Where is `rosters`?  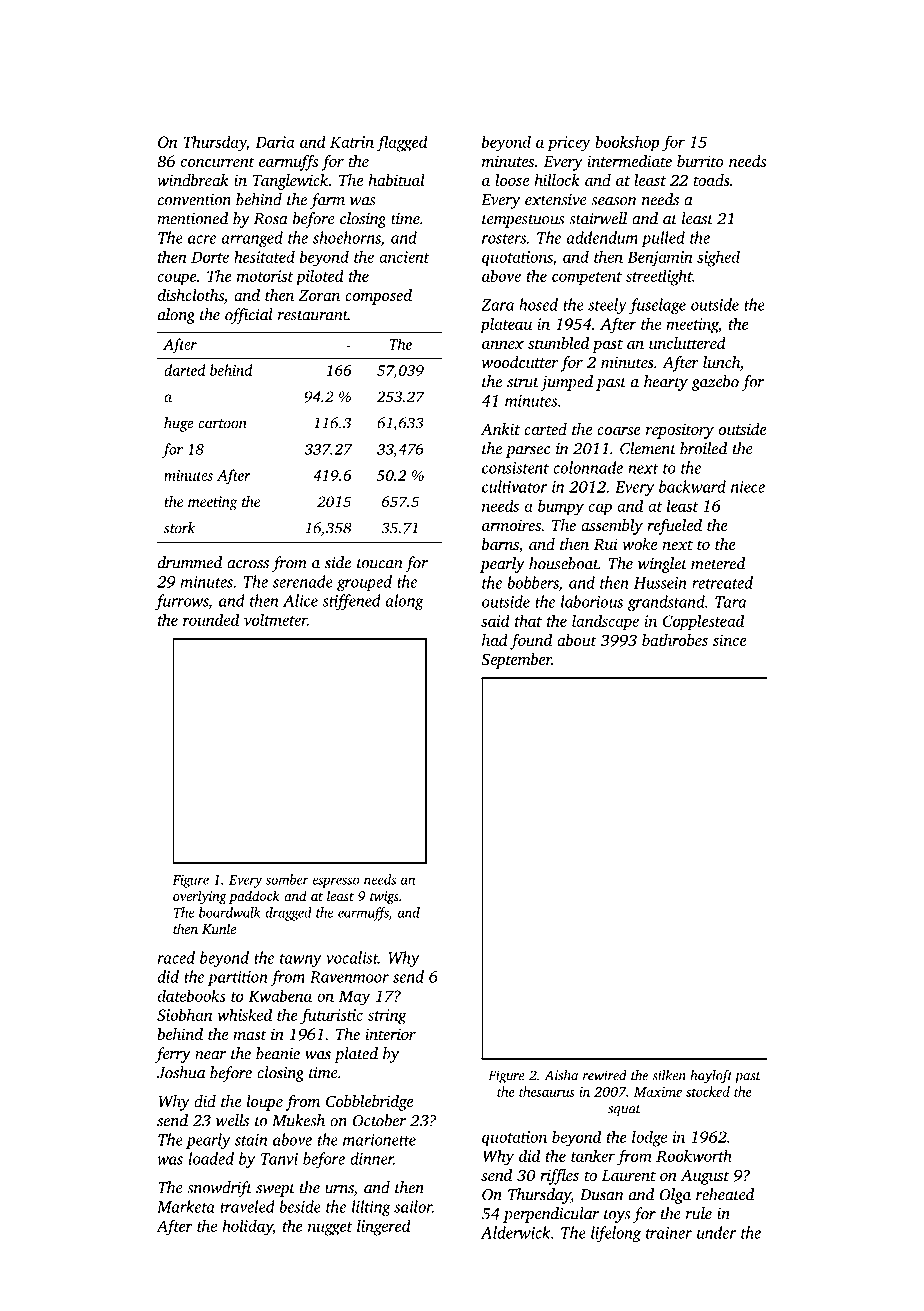
rosters is located at coordinates (504, 239).
